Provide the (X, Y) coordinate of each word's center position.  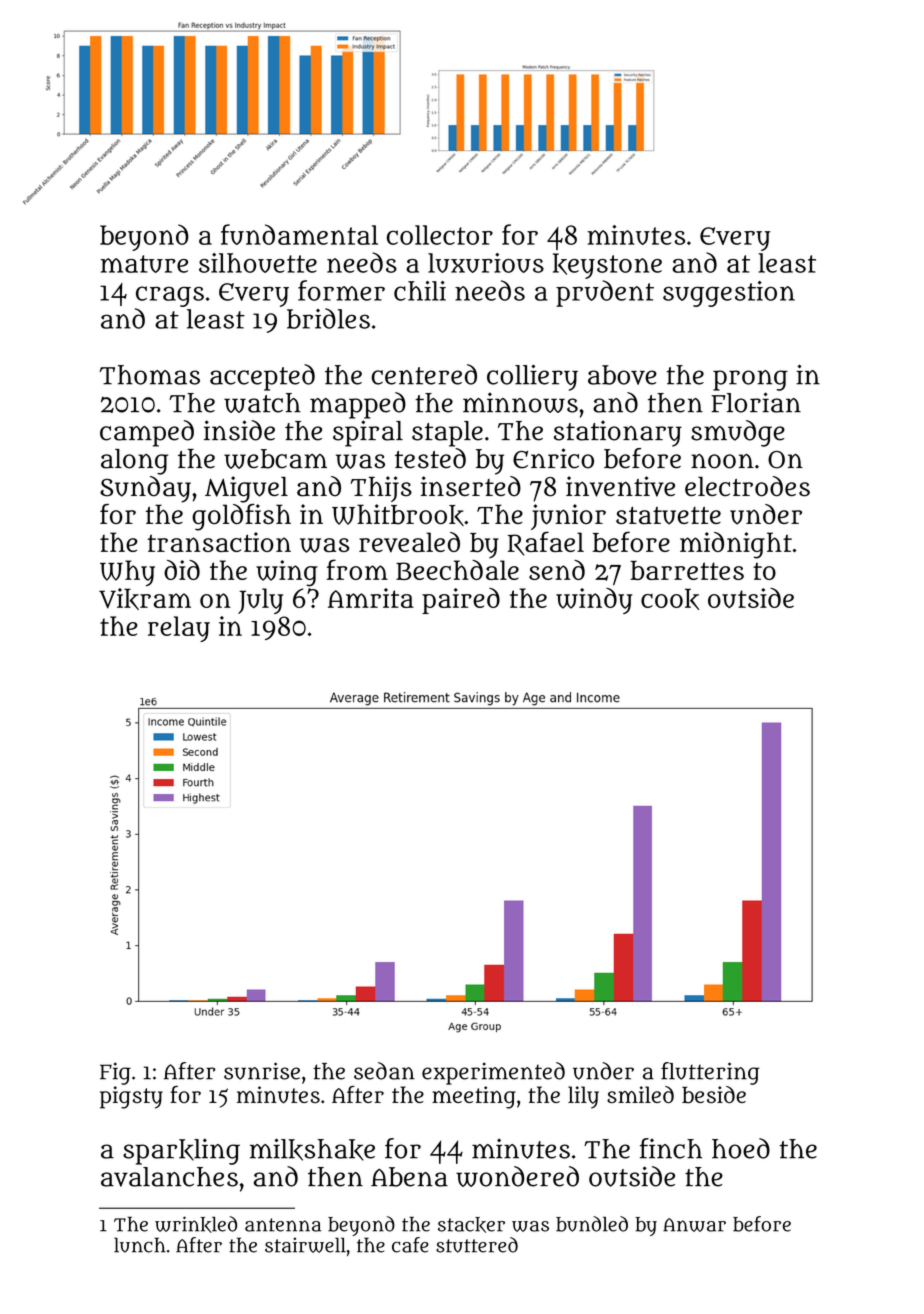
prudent (605, 293)
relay (179, 629)
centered (424, 374)
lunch (140, 1245)
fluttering (710, 1073)
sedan (384, 1071)
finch (671, 1148)
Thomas (149, 375)
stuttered (477, 1245)
